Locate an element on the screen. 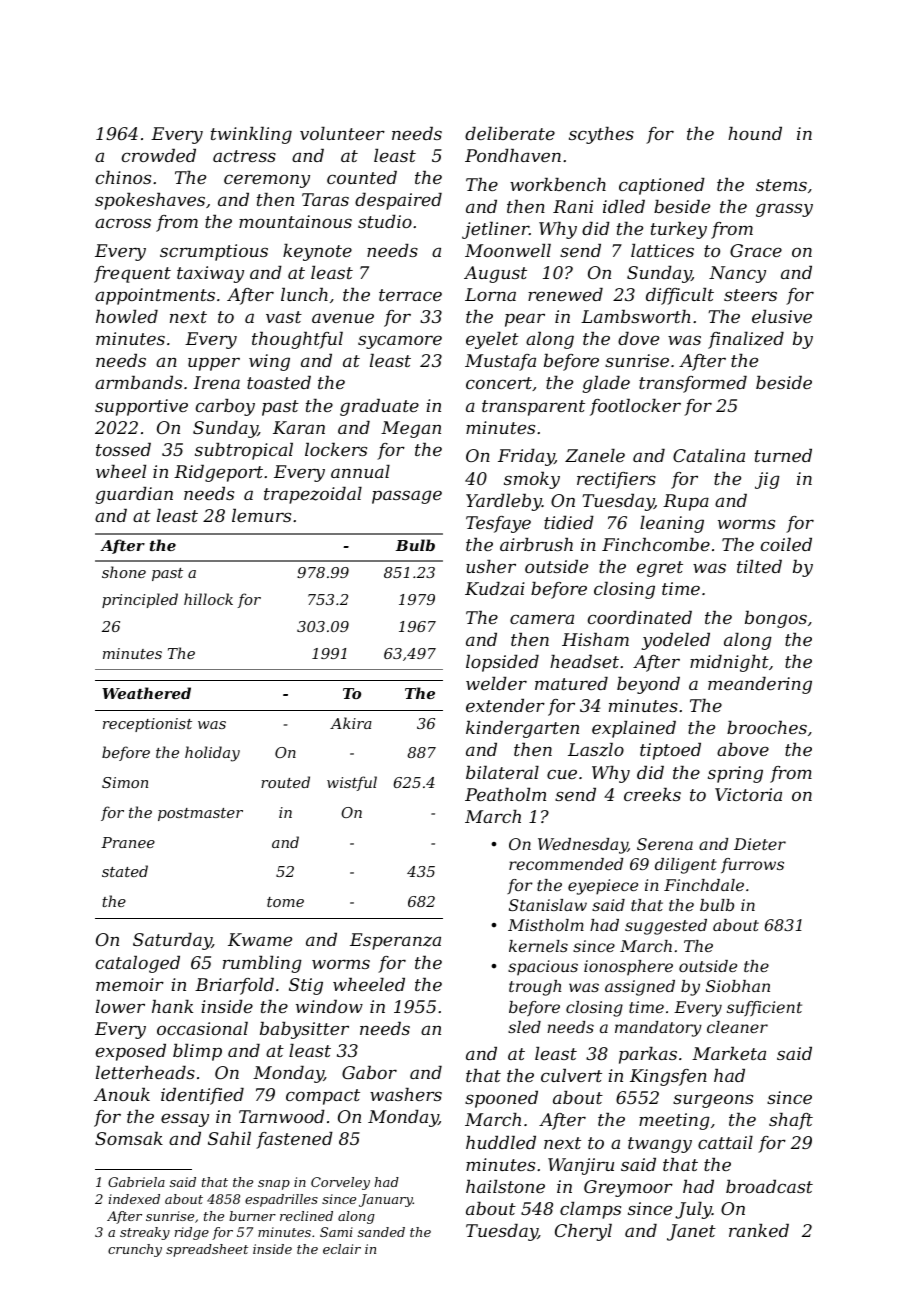 The height and width of the screenshot is (1316, 908). scrumptious is located at coordinates (214, 252).
